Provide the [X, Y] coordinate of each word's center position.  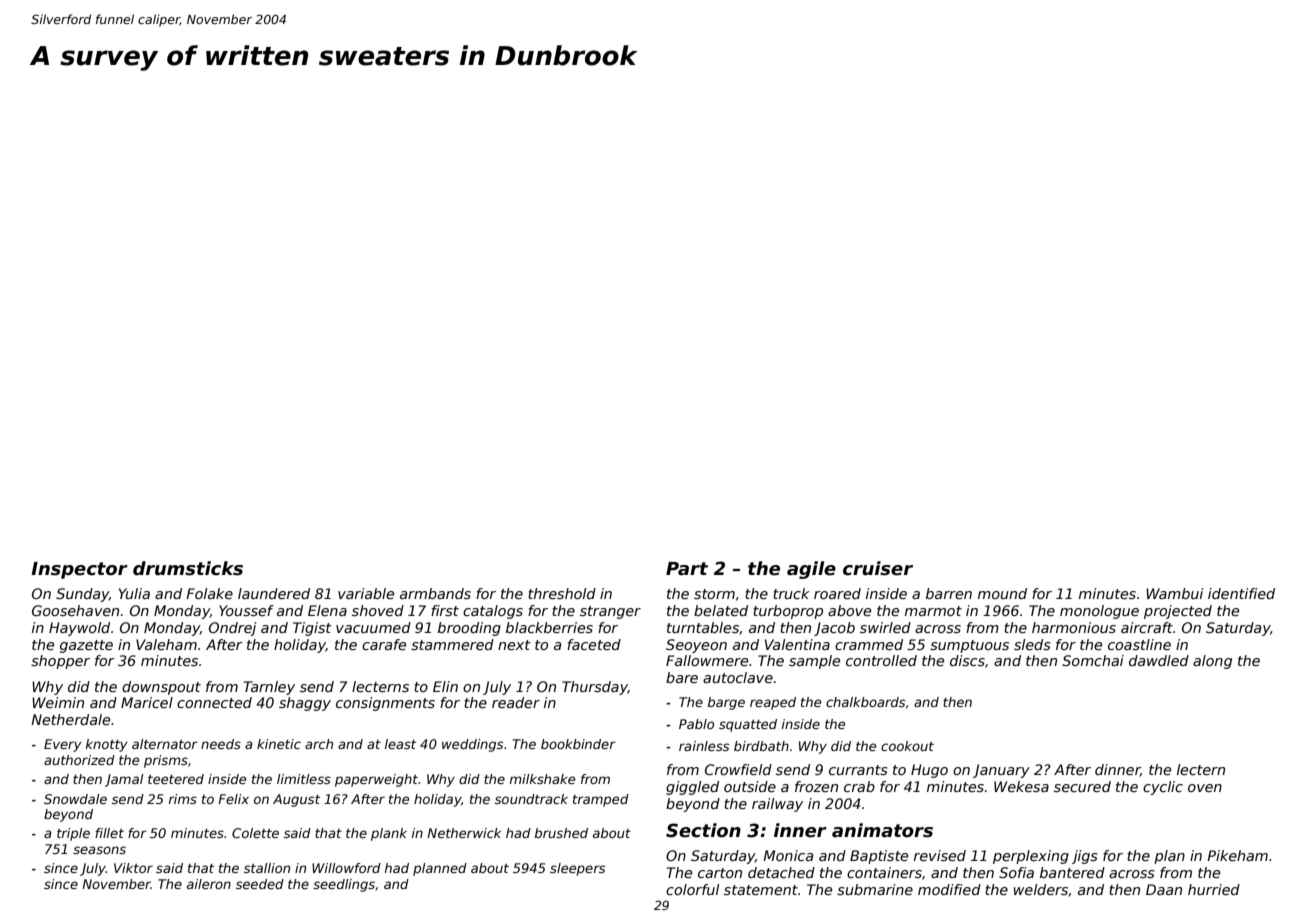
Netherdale [70, 719]
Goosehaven [75, 610]
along [1212, 662]
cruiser [878, 568]
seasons [99, 850]
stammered [452, 644]
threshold [562, 593]
